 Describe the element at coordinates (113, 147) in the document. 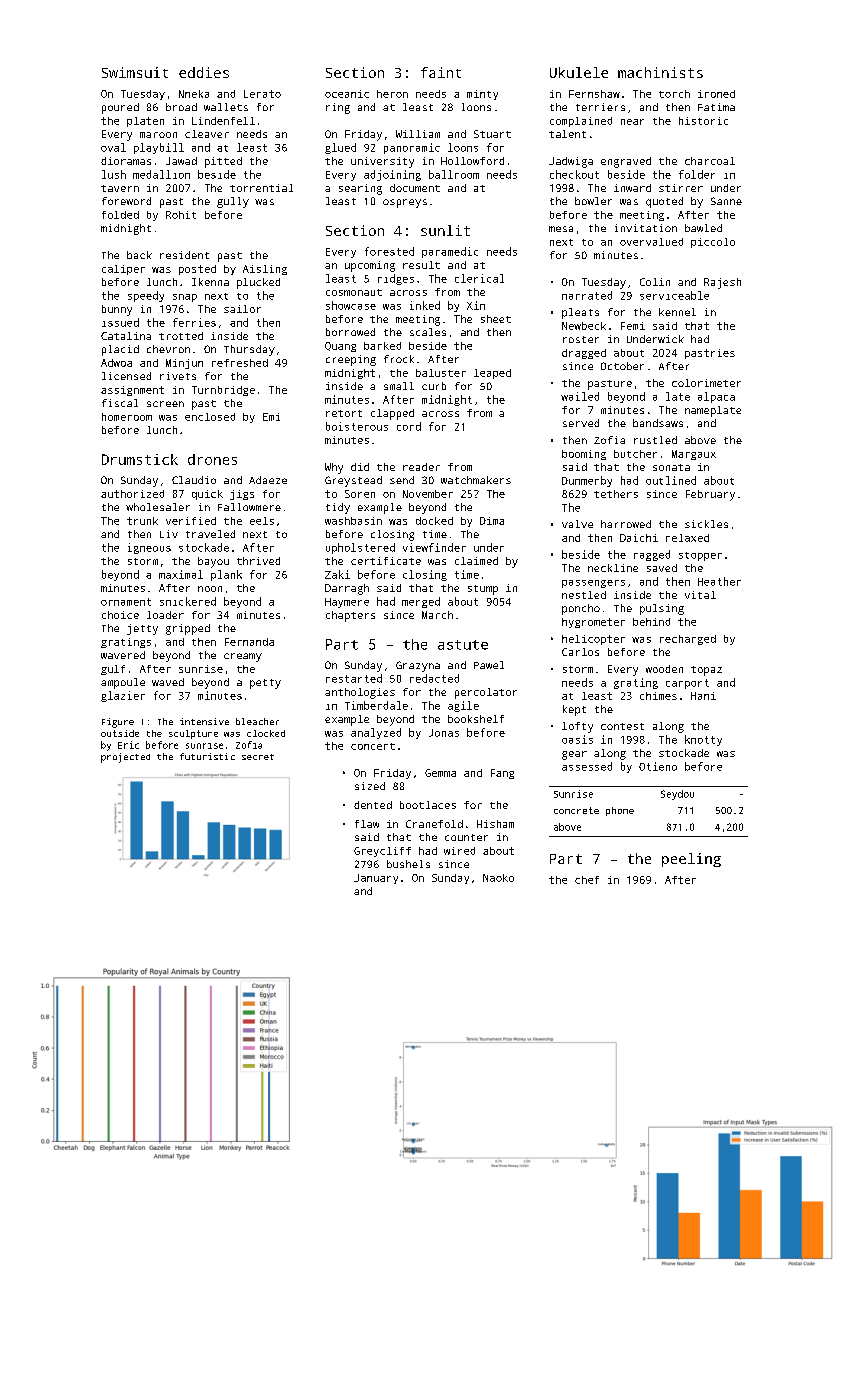

I see `oval` at that location.
